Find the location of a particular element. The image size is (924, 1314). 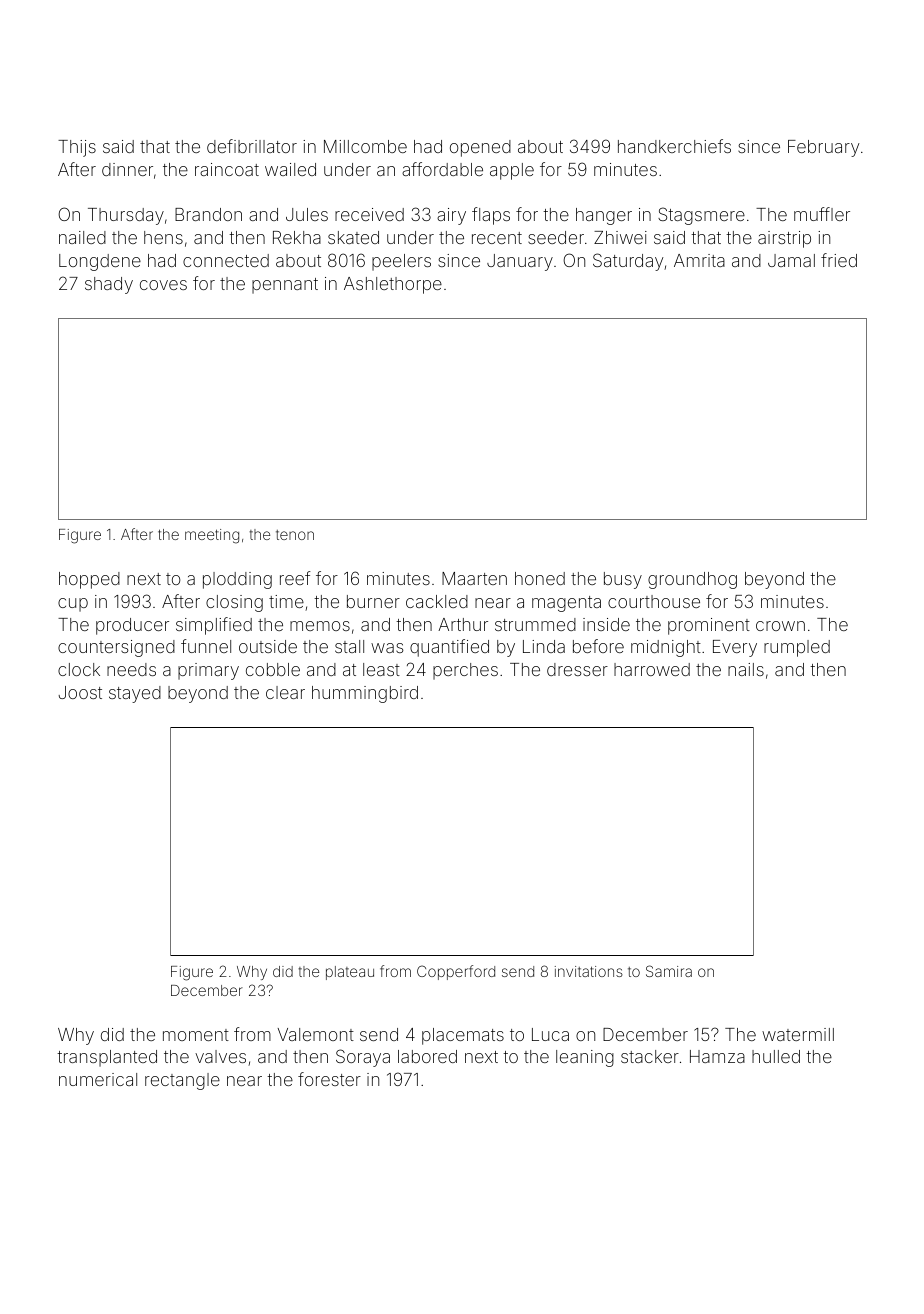

nails is located at coordinates (746, 669).
